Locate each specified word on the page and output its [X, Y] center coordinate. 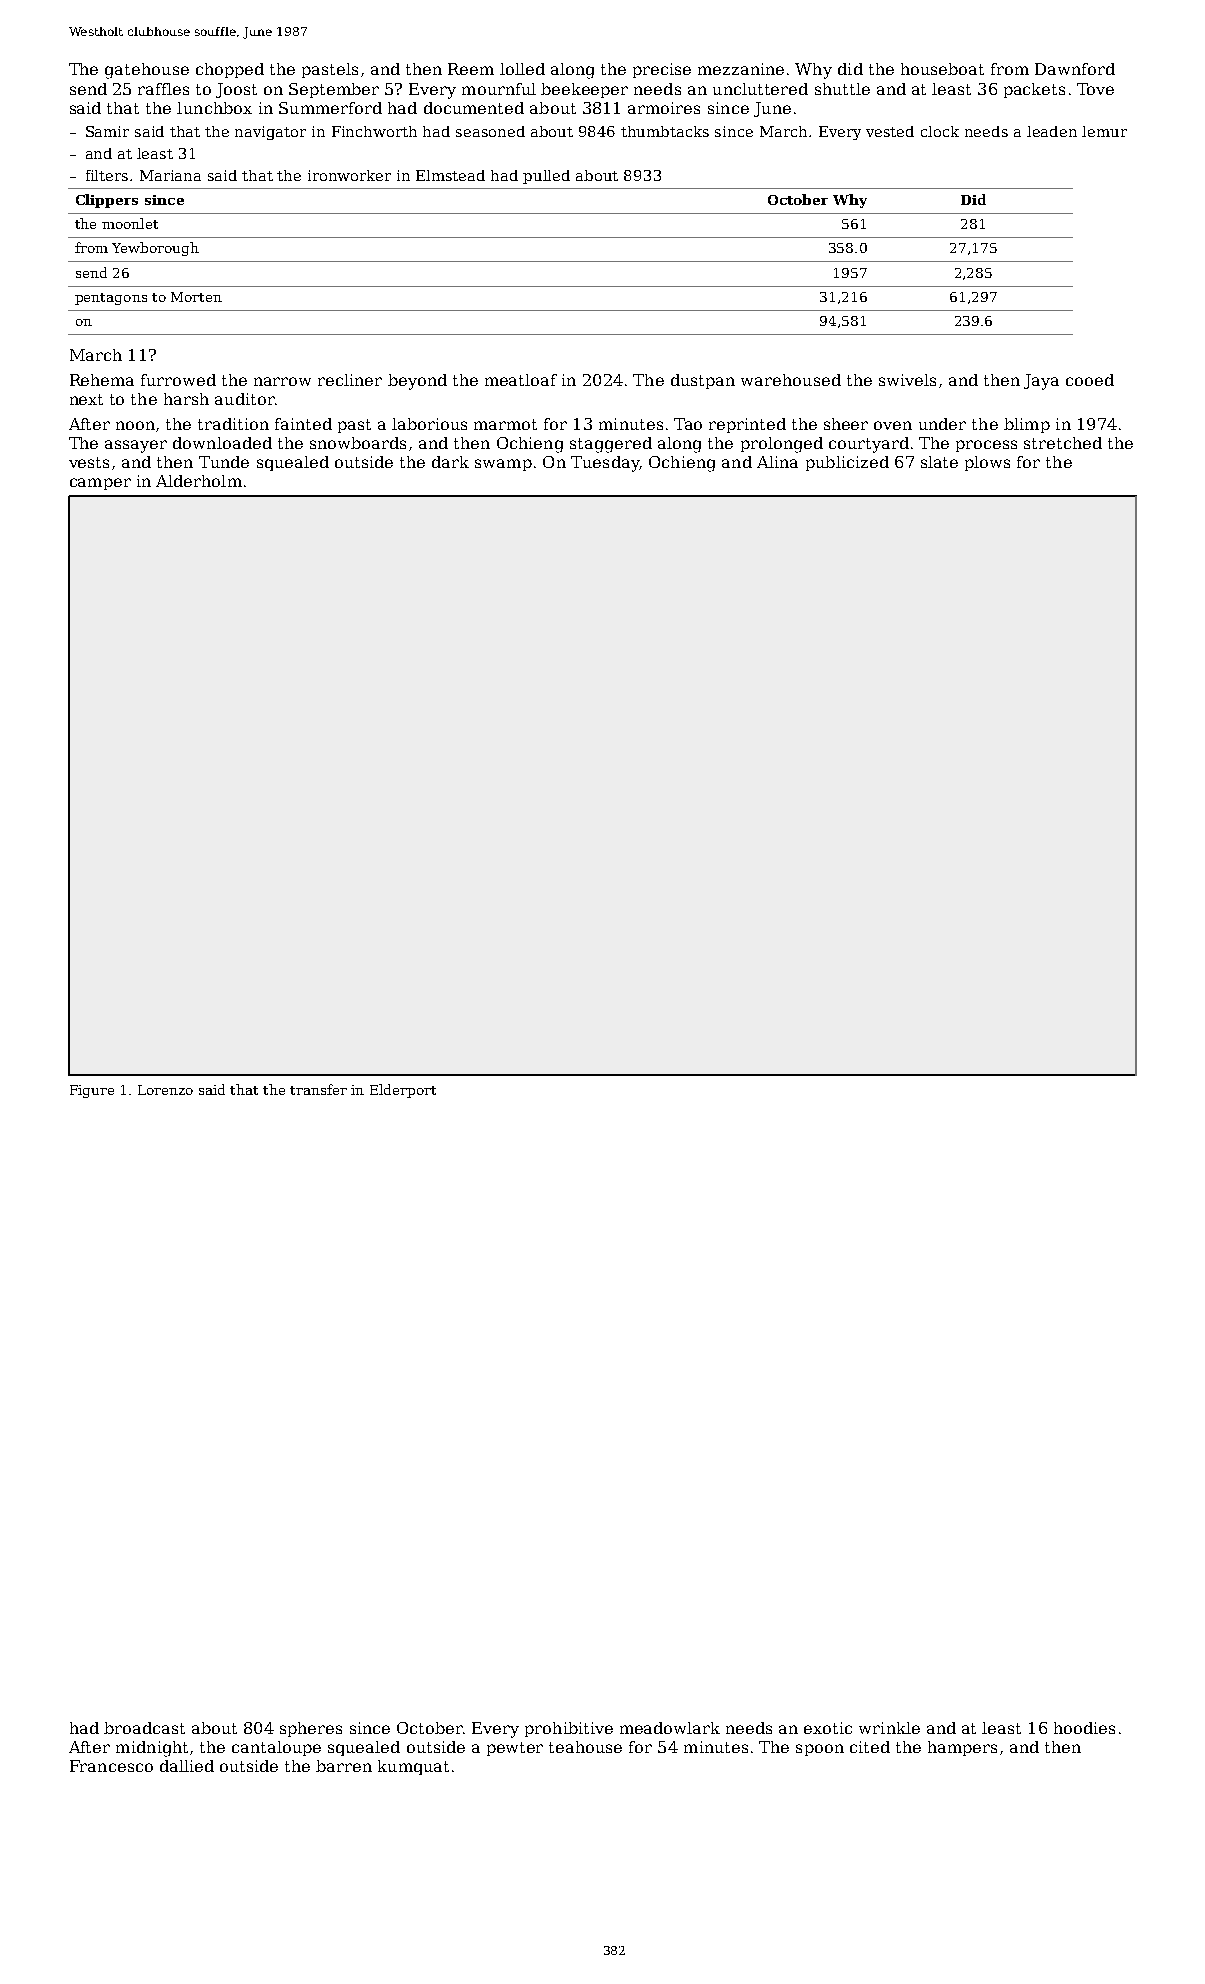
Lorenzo [165, 1090]
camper [100, 484]
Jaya [1041, 382]
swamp [503, 465]
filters [107, 175]
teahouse [585, 1747]
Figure [92, 1091]
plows [987, 463]
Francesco [111, 1766]
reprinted [747, 425]
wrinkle [889, 1728]
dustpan [703, 381]
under [942, 424]
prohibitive [569, 1729]
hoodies [1084, 1728]
